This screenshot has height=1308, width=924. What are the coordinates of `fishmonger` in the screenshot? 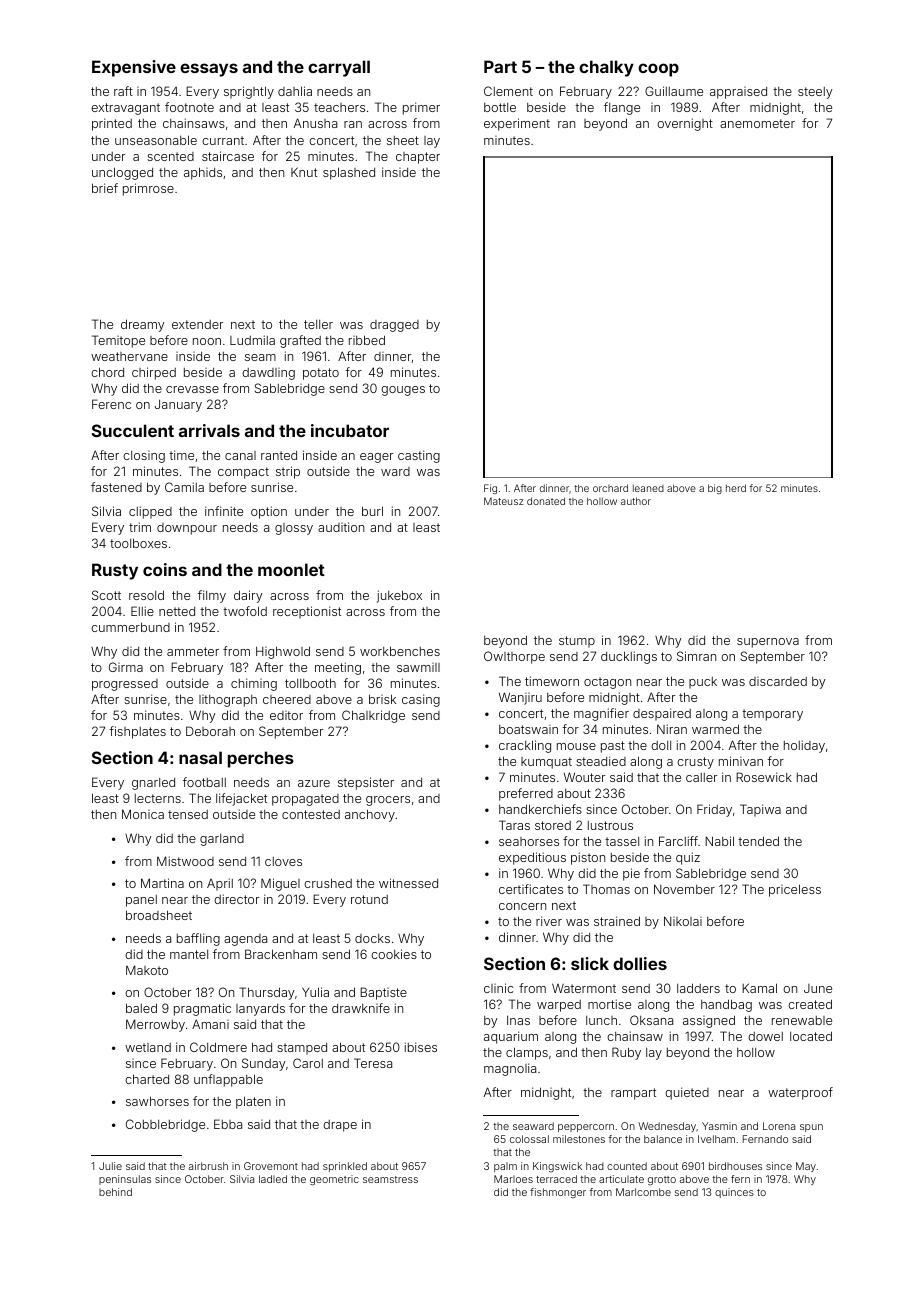 It's located at (558, 1193).
